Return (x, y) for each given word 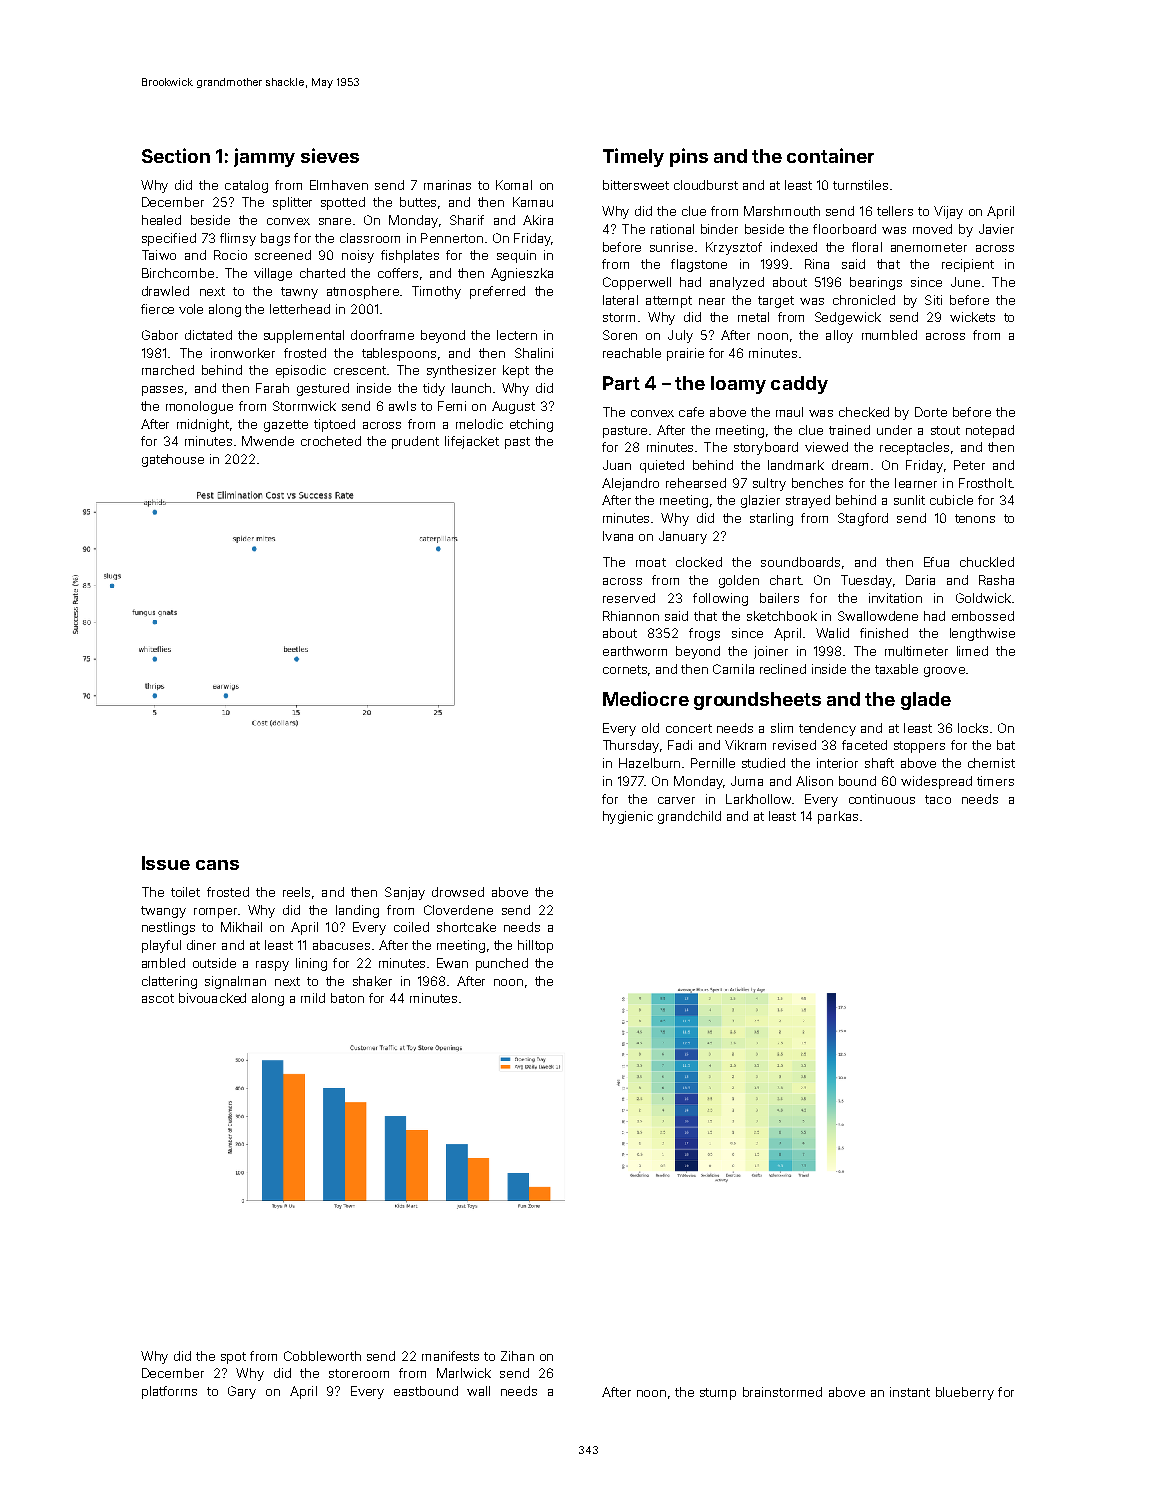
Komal (514, 185)
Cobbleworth (322, 1356)
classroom (370, 238)
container (830, 155)
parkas (838, 817)
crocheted (331, 441)
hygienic (628, 817)
